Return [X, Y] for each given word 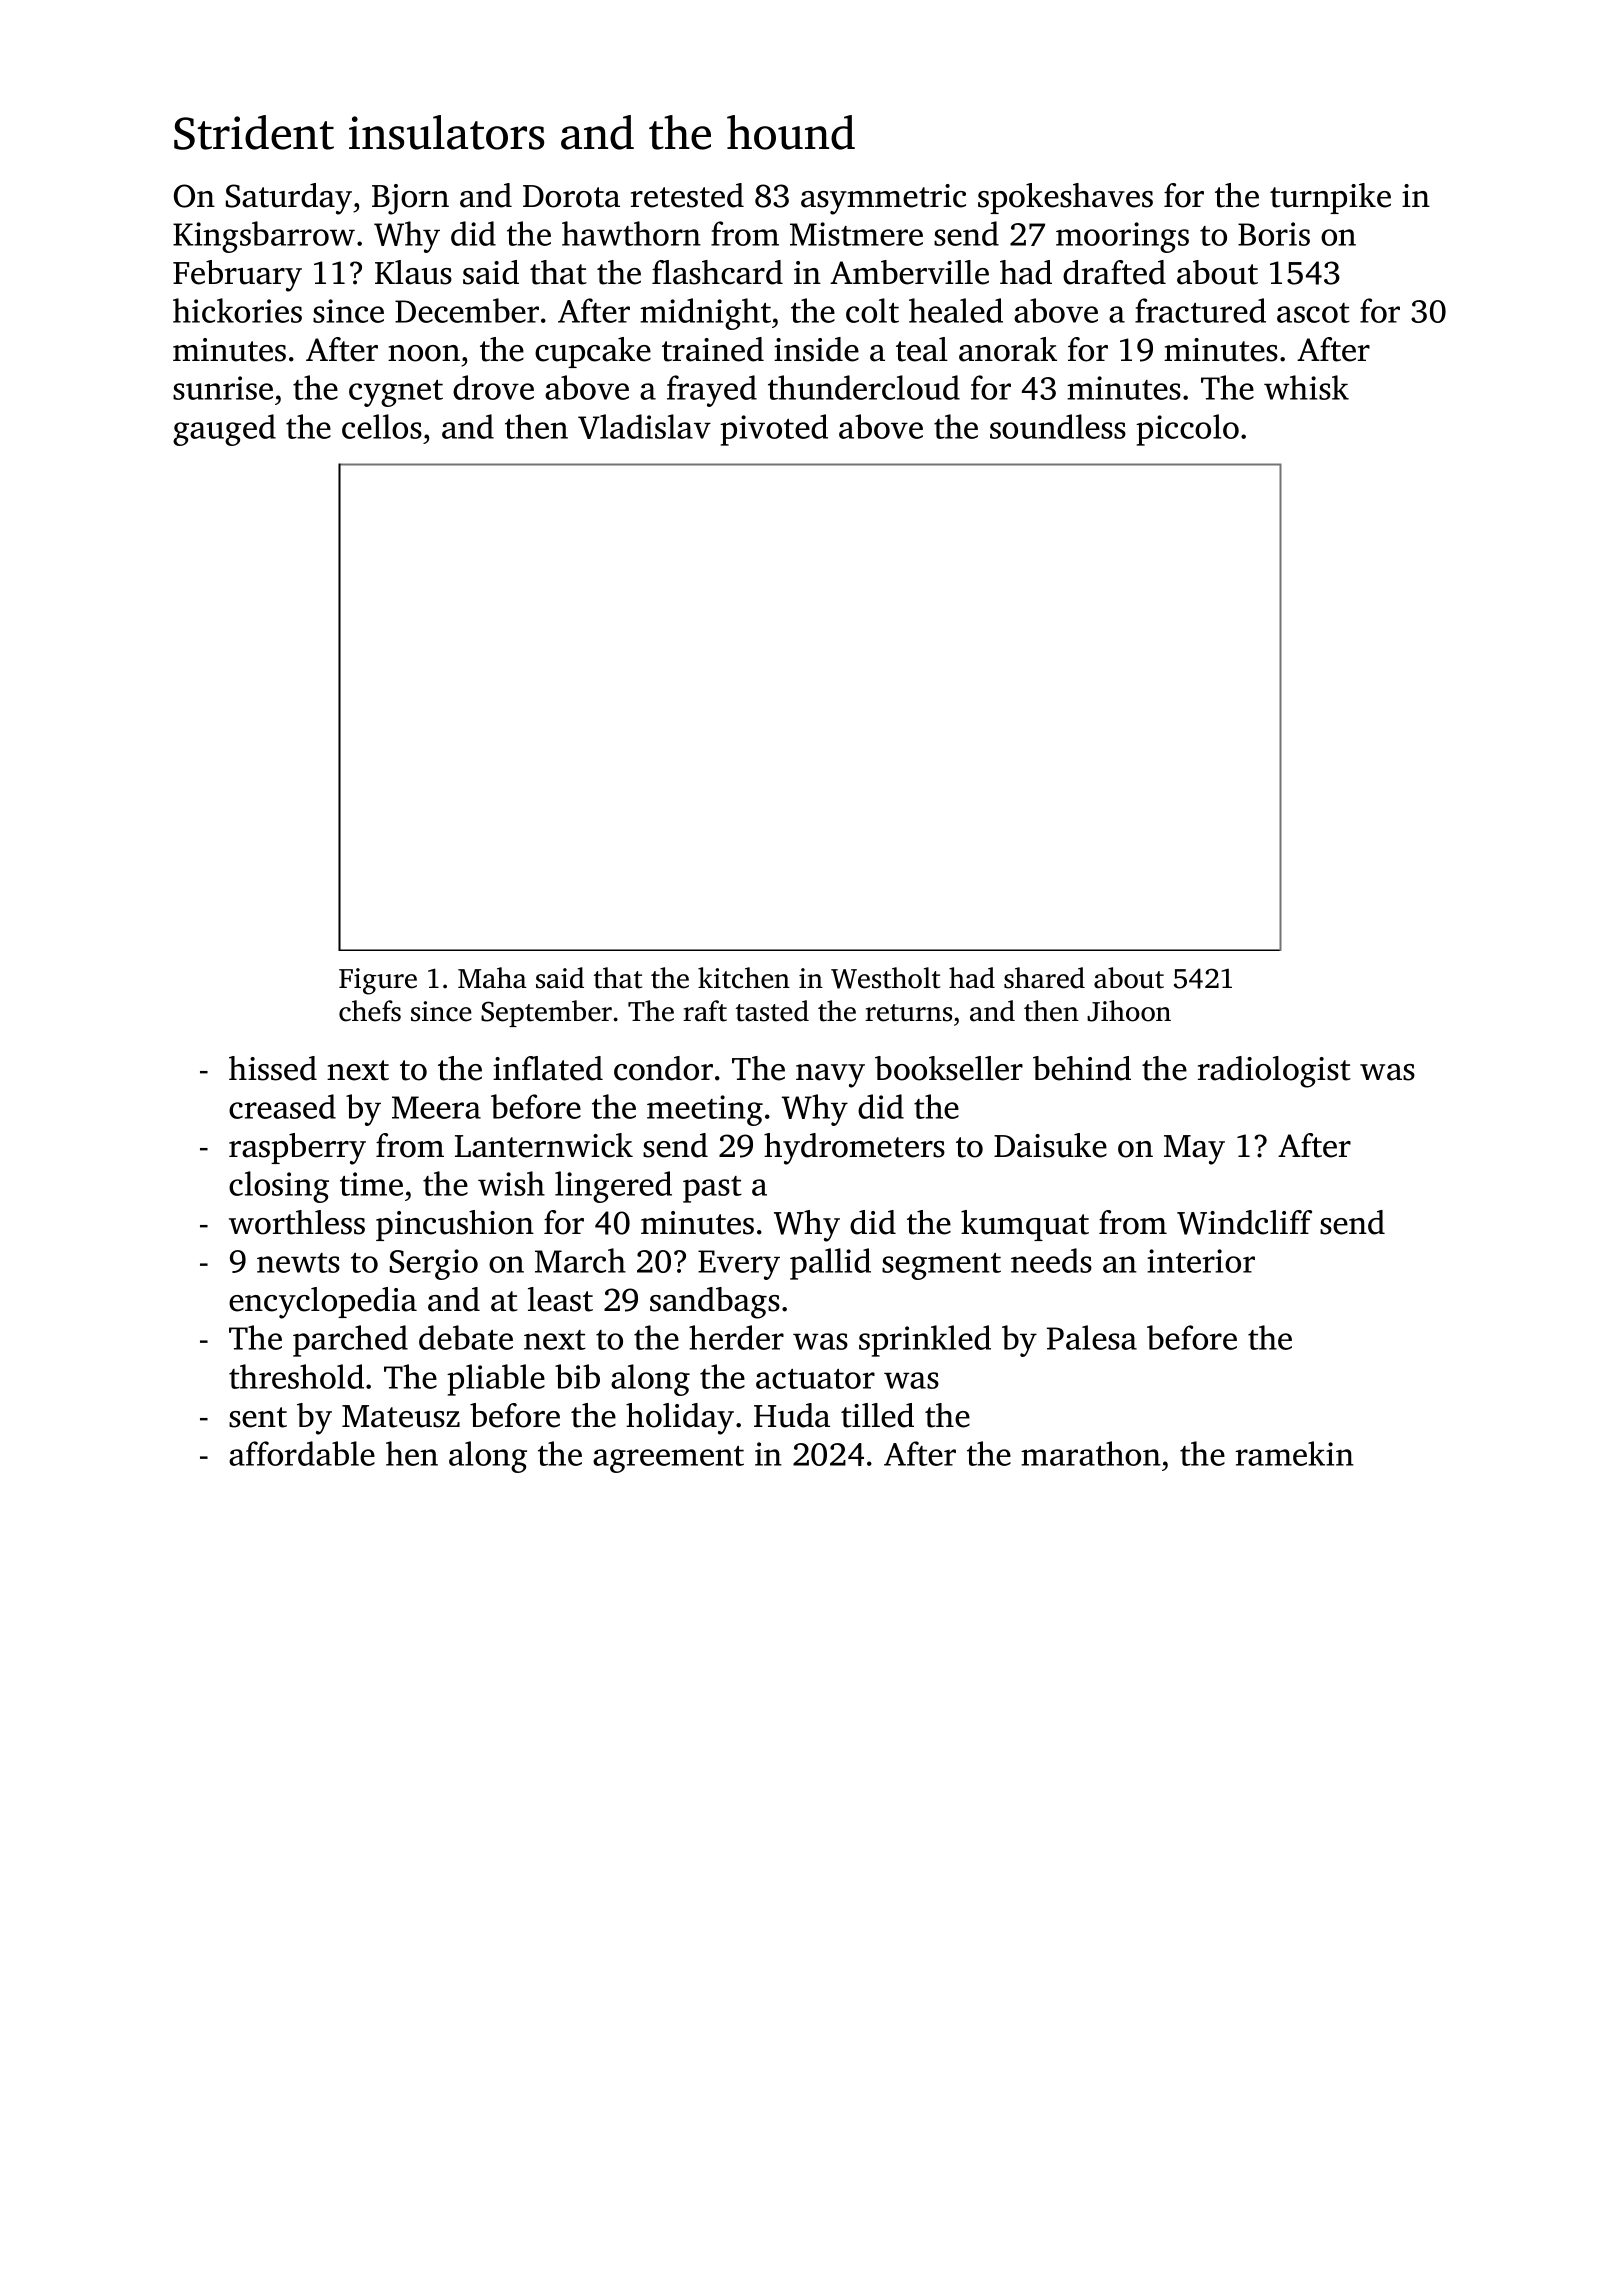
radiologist [1274, 1072]
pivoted [774, 430]
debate [466, 1337]
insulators [446, 132]
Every [739, 1265]
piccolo [1187, 430]
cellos [382, 426]
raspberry [297, 1149]
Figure [378, 981]
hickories [237, 310]
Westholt [885, 978]
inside [816, 349]
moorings [1122, 237]
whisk [1306, 387]
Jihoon [1129, 1011]
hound [791, 132]
